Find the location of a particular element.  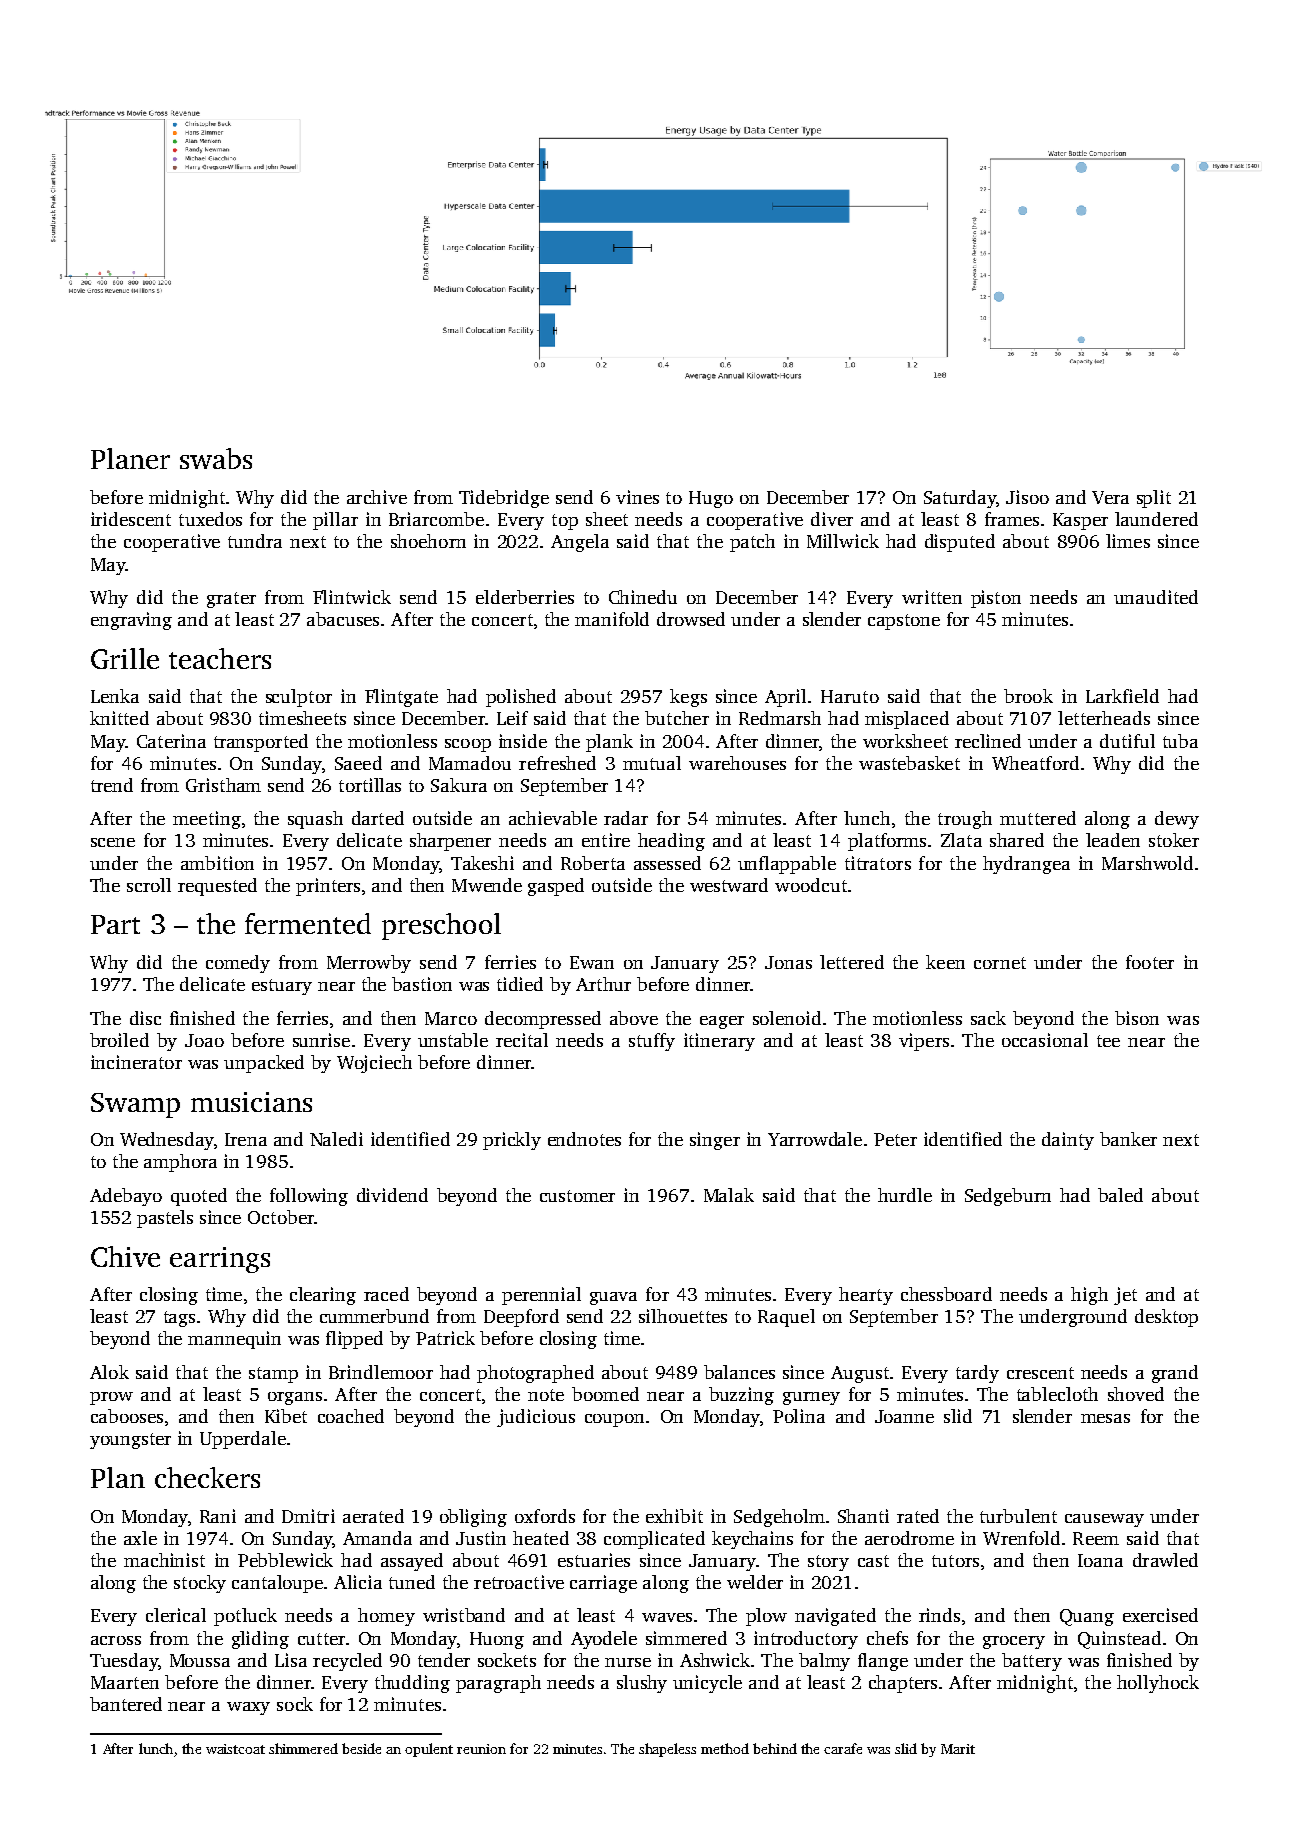

sunrise is located at coordinates (321, 1040).
